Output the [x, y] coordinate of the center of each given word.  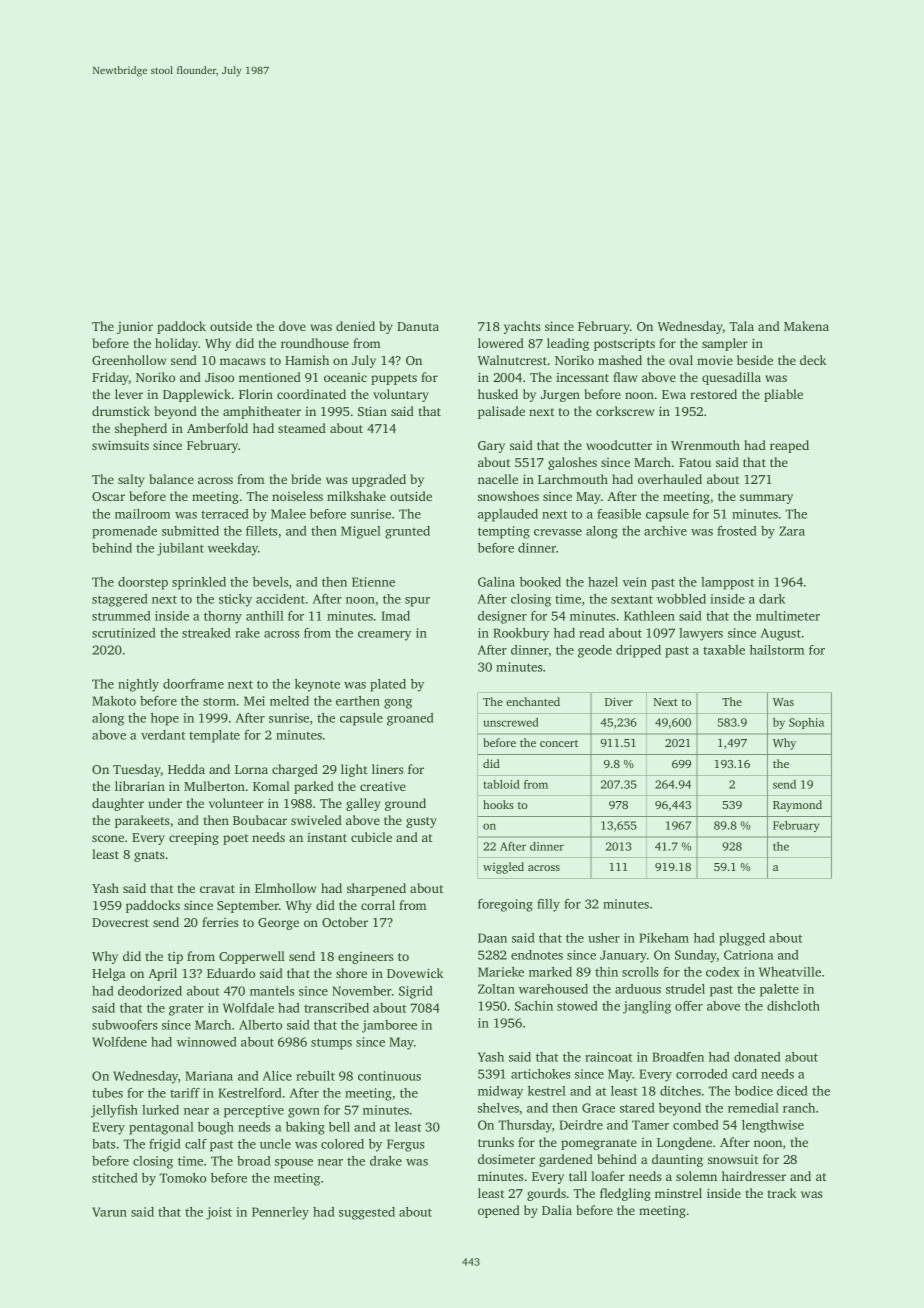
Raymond [797, 806]
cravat [217, 889]
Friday [110, 378]
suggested [367, 1213]
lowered [501, 343]
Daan [492, 938]
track [782, 1193]
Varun [109, 1212]
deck [813, 360]
